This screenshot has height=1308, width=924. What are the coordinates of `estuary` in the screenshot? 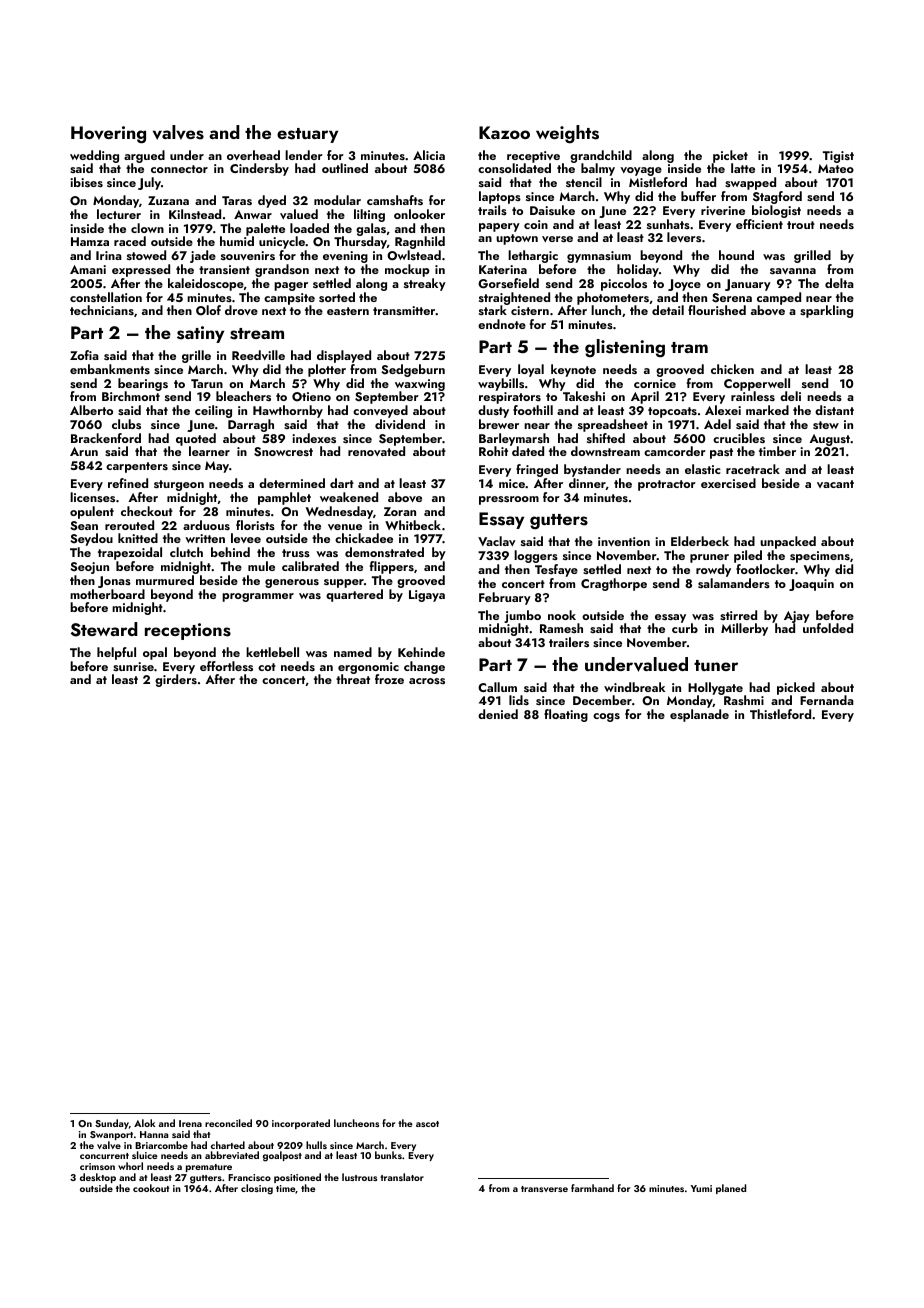 It's located at (307, 135).
